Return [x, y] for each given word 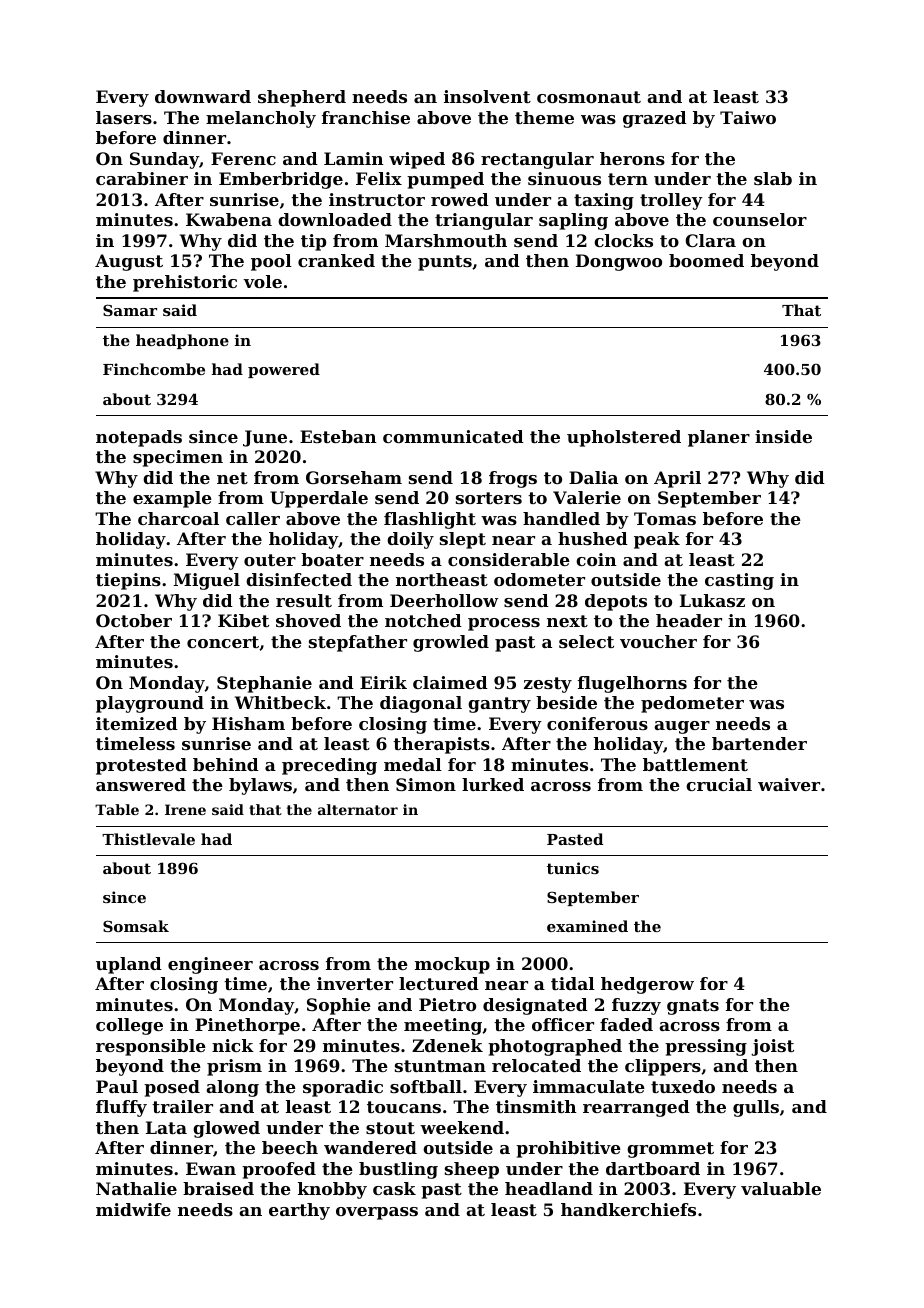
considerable [509, 559]
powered [284, 370]
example [172, 499]
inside [783, 436]
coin [596, 559]
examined [587, 926]
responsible [151, 1047]
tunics [573, 868]
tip [313, 242]
